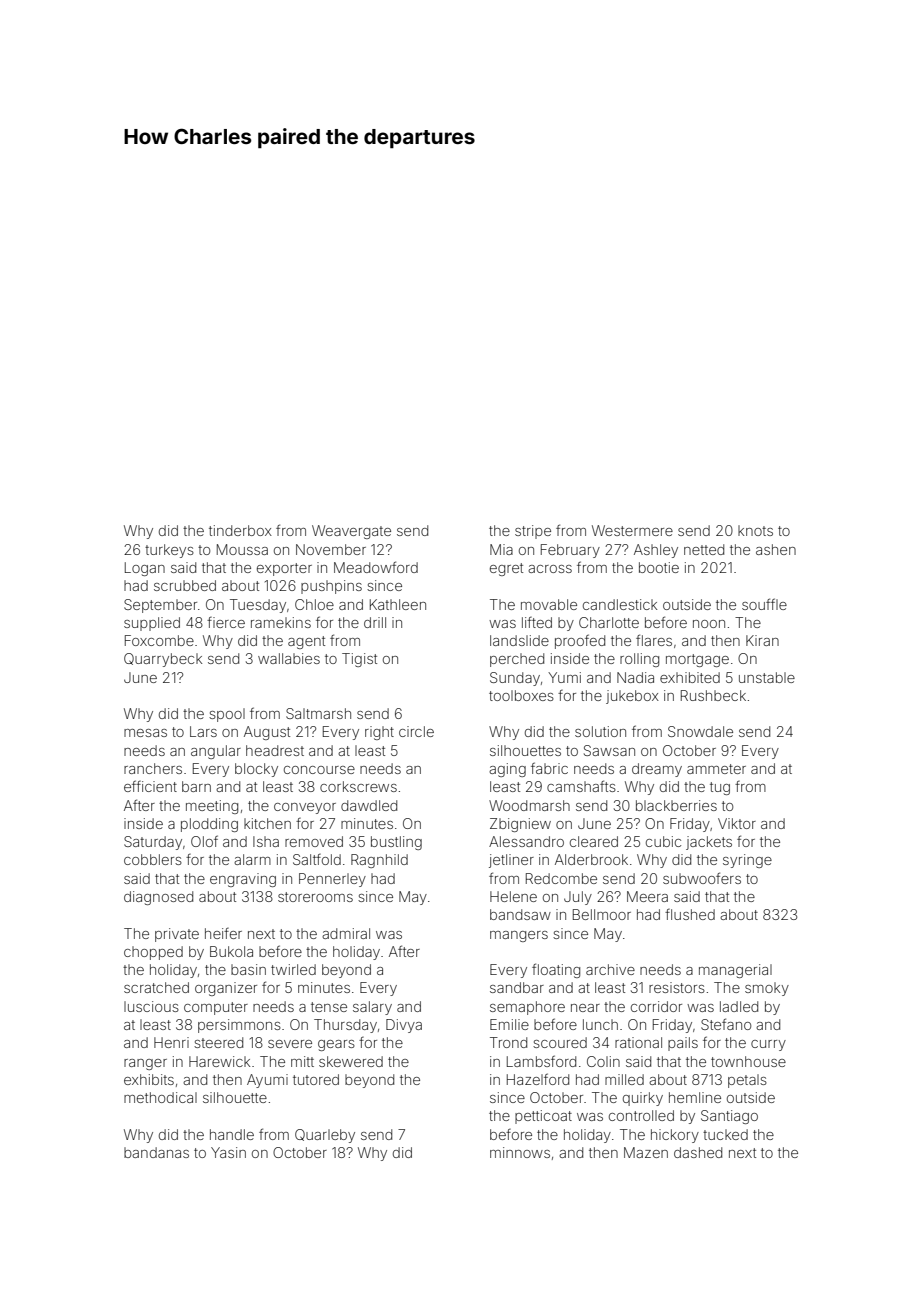 The image size is (924, 1311). Describe the element at coordinates (163, 660) in the image. I see `Quarrybeck` at that location.
